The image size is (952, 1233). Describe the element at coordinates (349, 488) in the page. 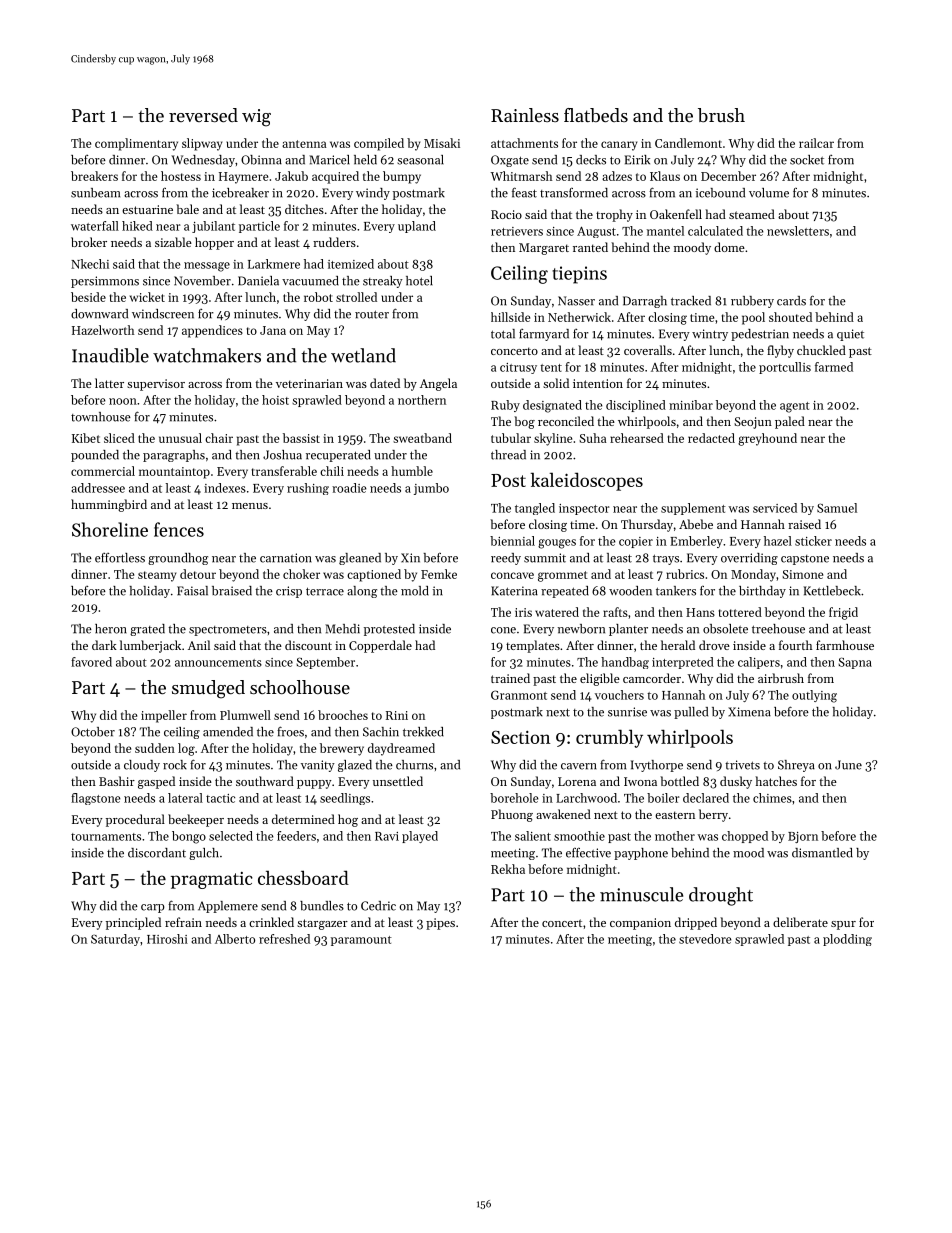

I see `roadie` at that location.
